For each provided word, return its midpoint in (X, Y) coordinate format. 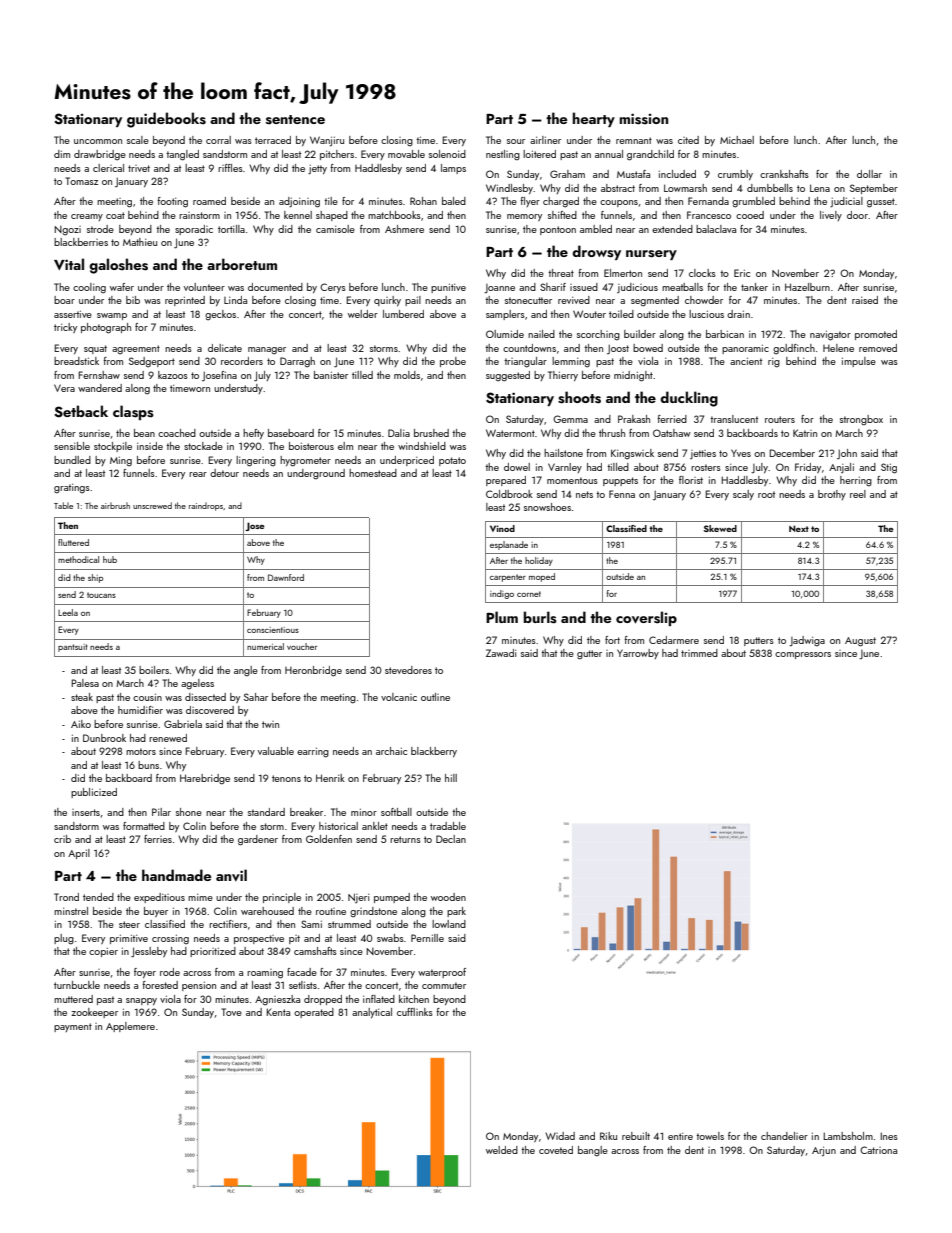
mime (200, 897)
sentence (295, 120)
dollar (869, 174)
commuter (444, 985)
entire (680, 1136)
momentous (572, 480)
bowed (648, 348)
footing (172, 202)
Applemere (130, 1027)
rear (198, 474)
